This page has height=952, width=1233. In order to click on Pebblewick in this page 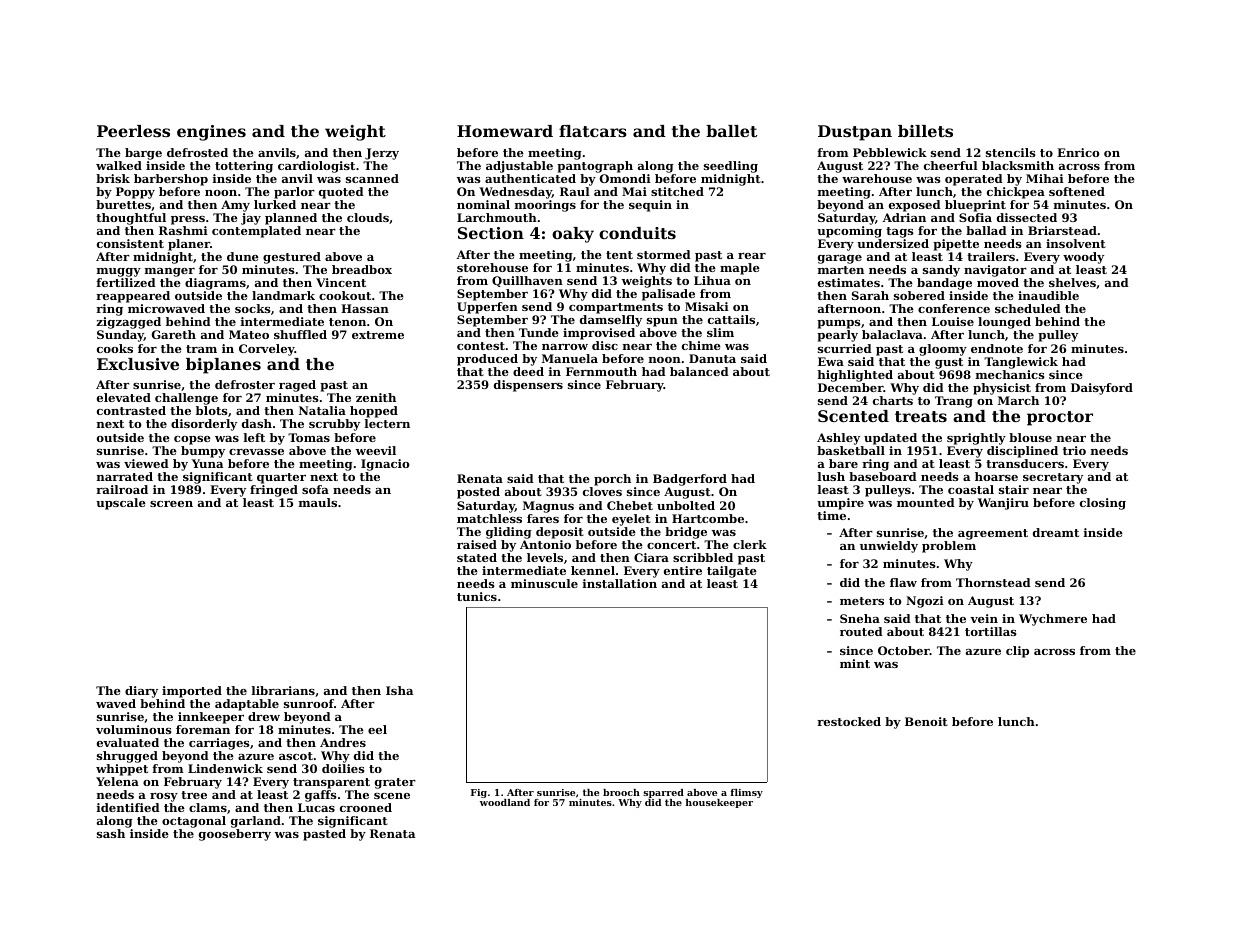, I will do `click(890, 152)`.
